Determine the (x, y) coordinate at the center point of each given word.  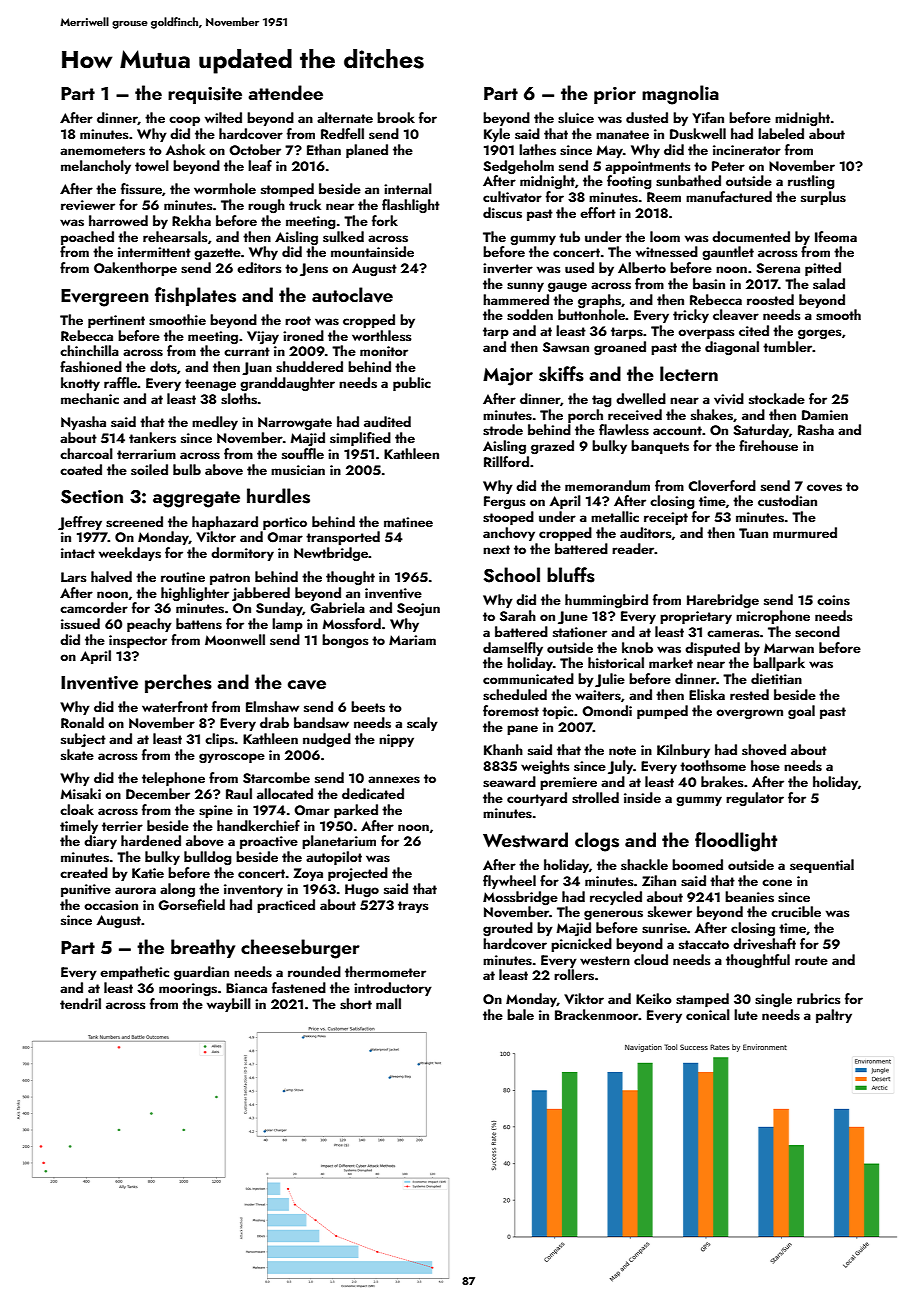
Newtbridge (331, 554)
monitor (384, 351)
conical (708, 1014)
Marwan (789, 648)
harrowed (118, 220)
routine (183, 577)
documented (751, 236)
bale (520, 1014)
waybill (229, 1005)
